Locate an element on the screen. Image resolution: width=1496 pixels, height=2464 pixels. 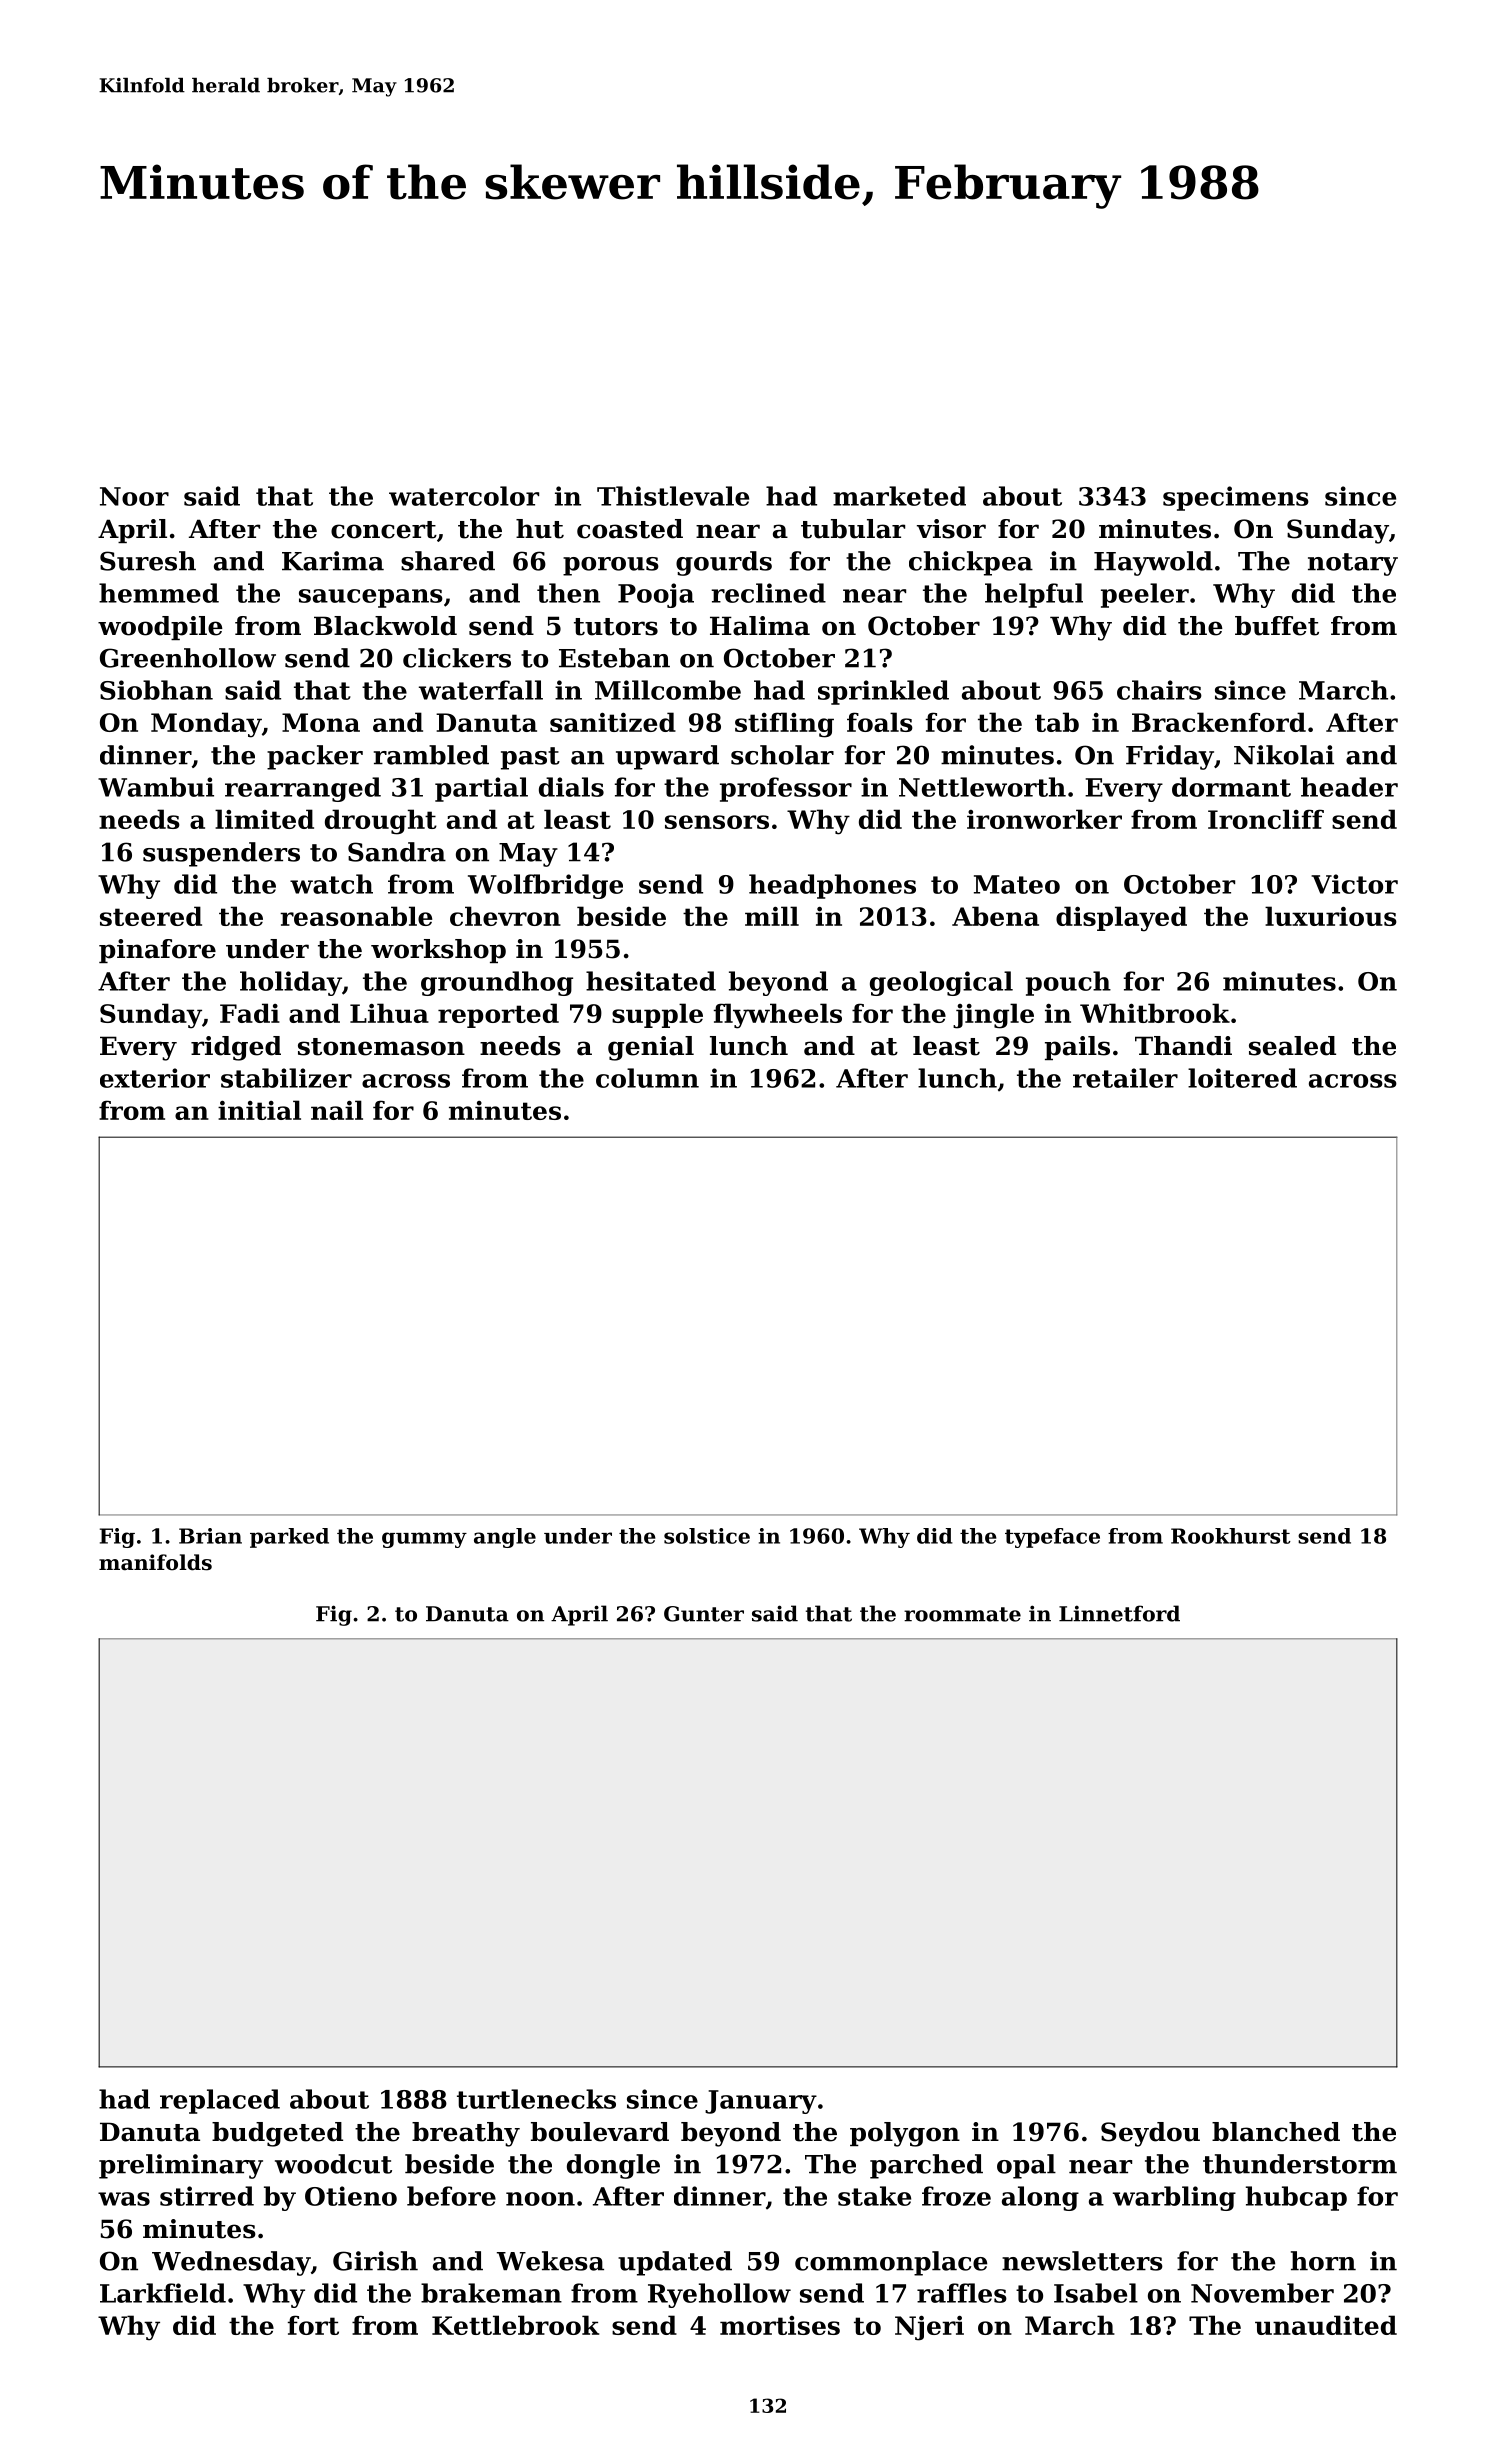
Rookhurst is located at coordinates (1231, 1536).
